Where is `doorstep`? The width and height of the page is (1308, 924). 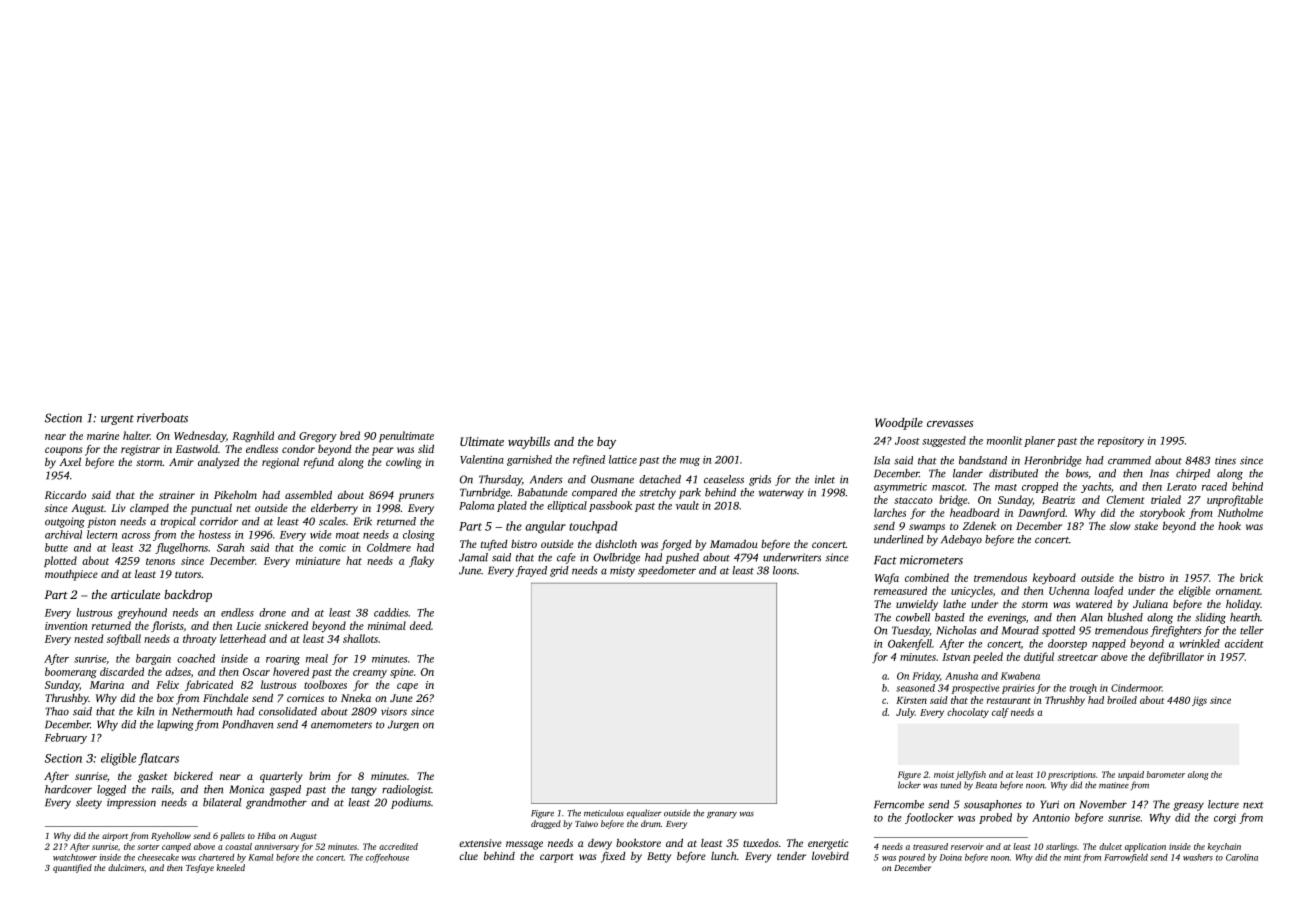
doorstep is located at coordinates (1067, 644).
